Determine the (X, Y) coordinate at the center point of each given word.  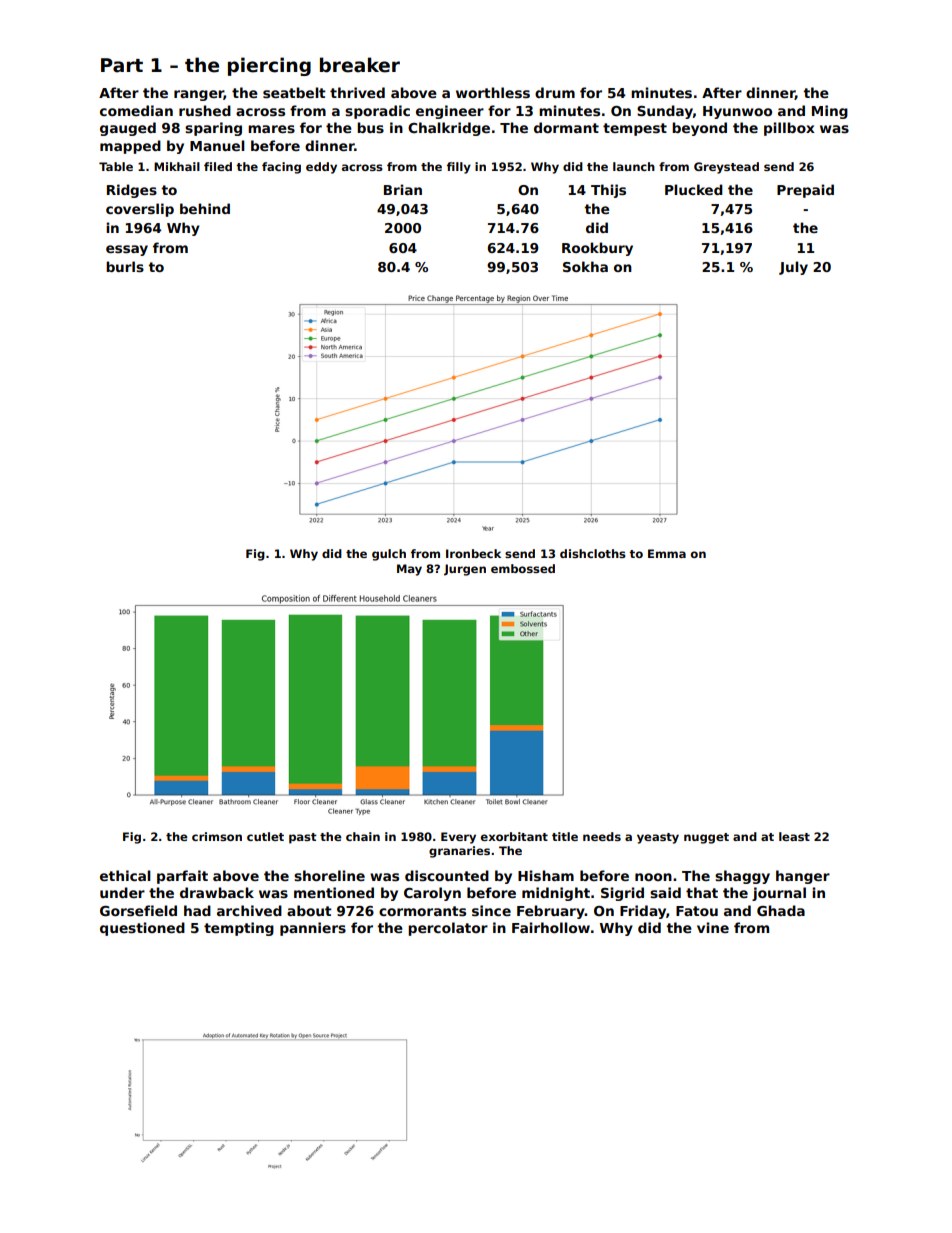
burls (125, 266)
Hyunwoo (737, 112)
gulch (389, 555)
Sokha (585, 266)
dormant (566, 127)
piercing (269, 66)
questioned (142, 929)
